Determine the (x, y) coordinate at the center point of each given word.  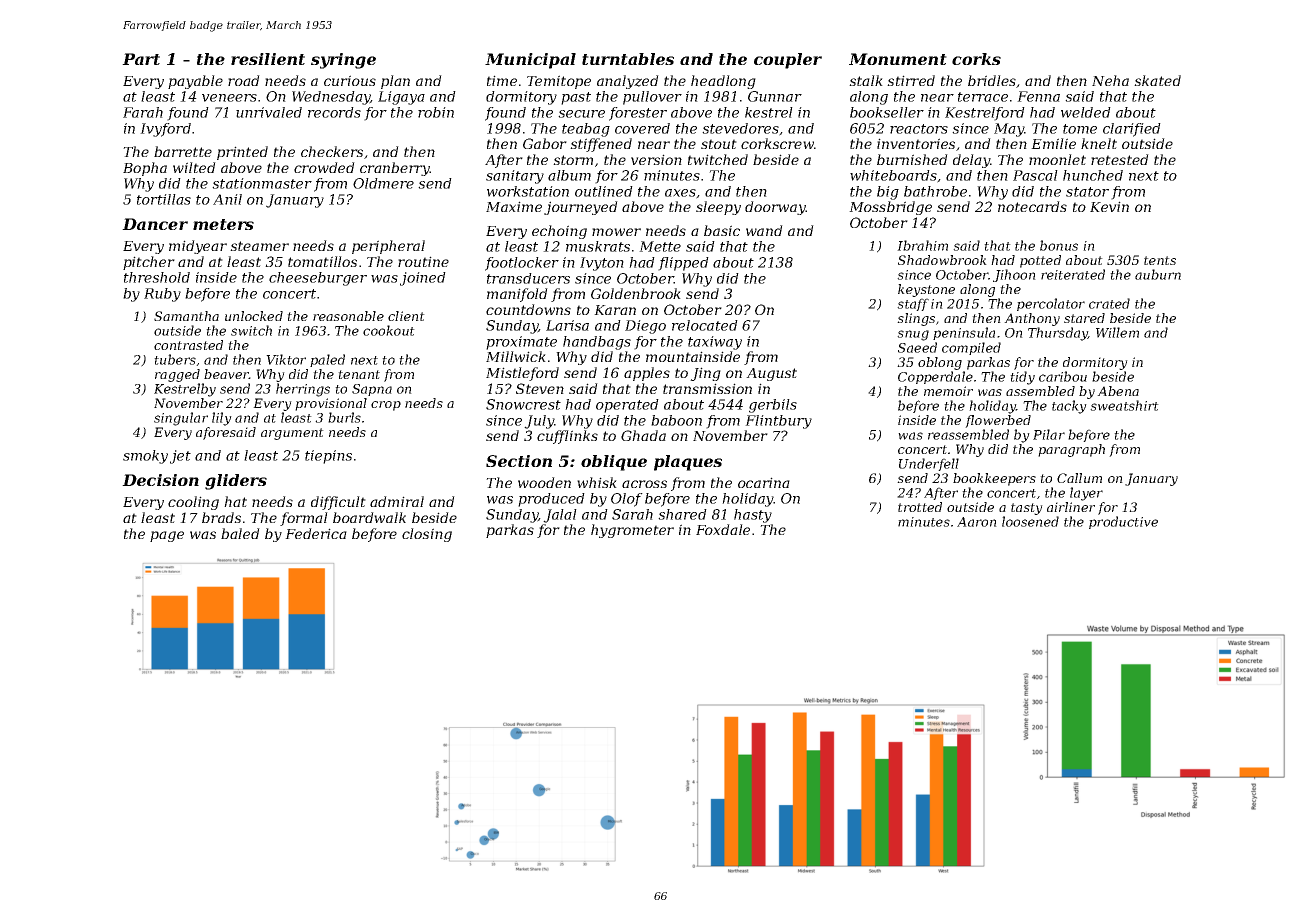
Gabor (545, 143)
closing (427, 535)
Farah (143, 112)
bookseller (887, 112)
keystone (926, 290)
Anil (227, 199)
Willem (1117, 332)
